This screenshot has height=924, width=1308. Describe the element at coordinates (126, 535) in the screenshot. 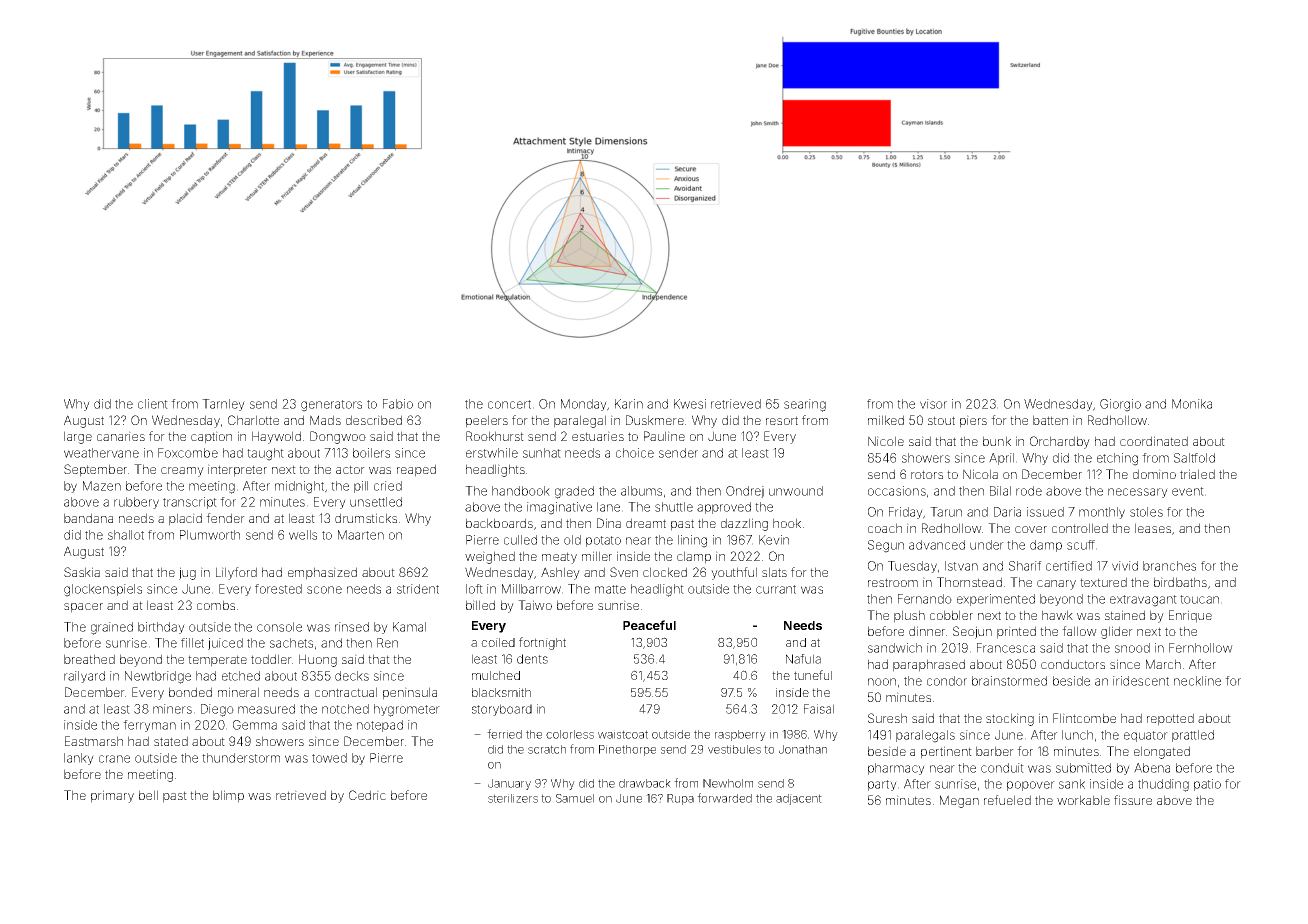

I see `shallot` at that location.
